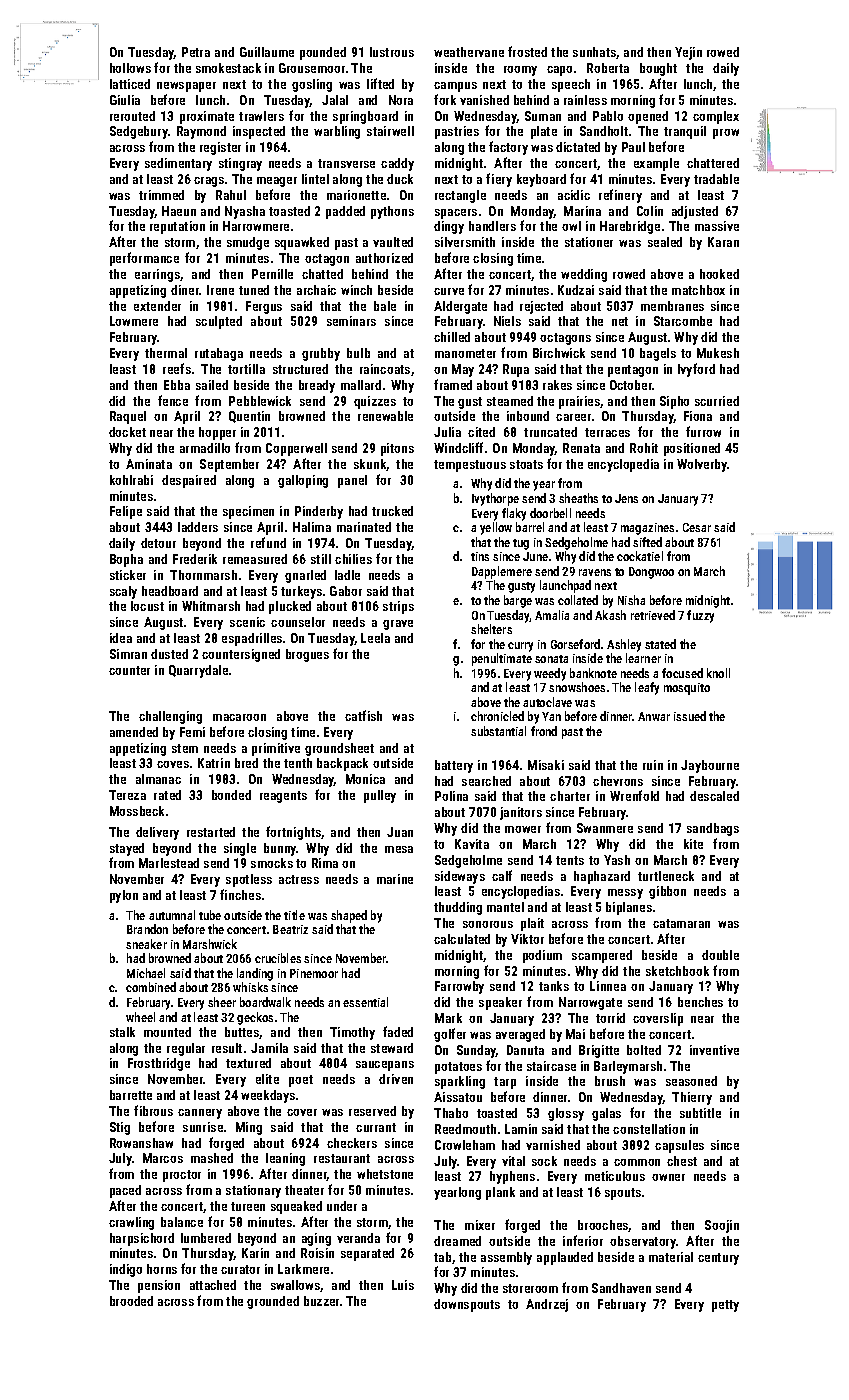  What do you see at coordinates (315, 179) in the image?
I see `lintel` at bounding box center [315, 179].
